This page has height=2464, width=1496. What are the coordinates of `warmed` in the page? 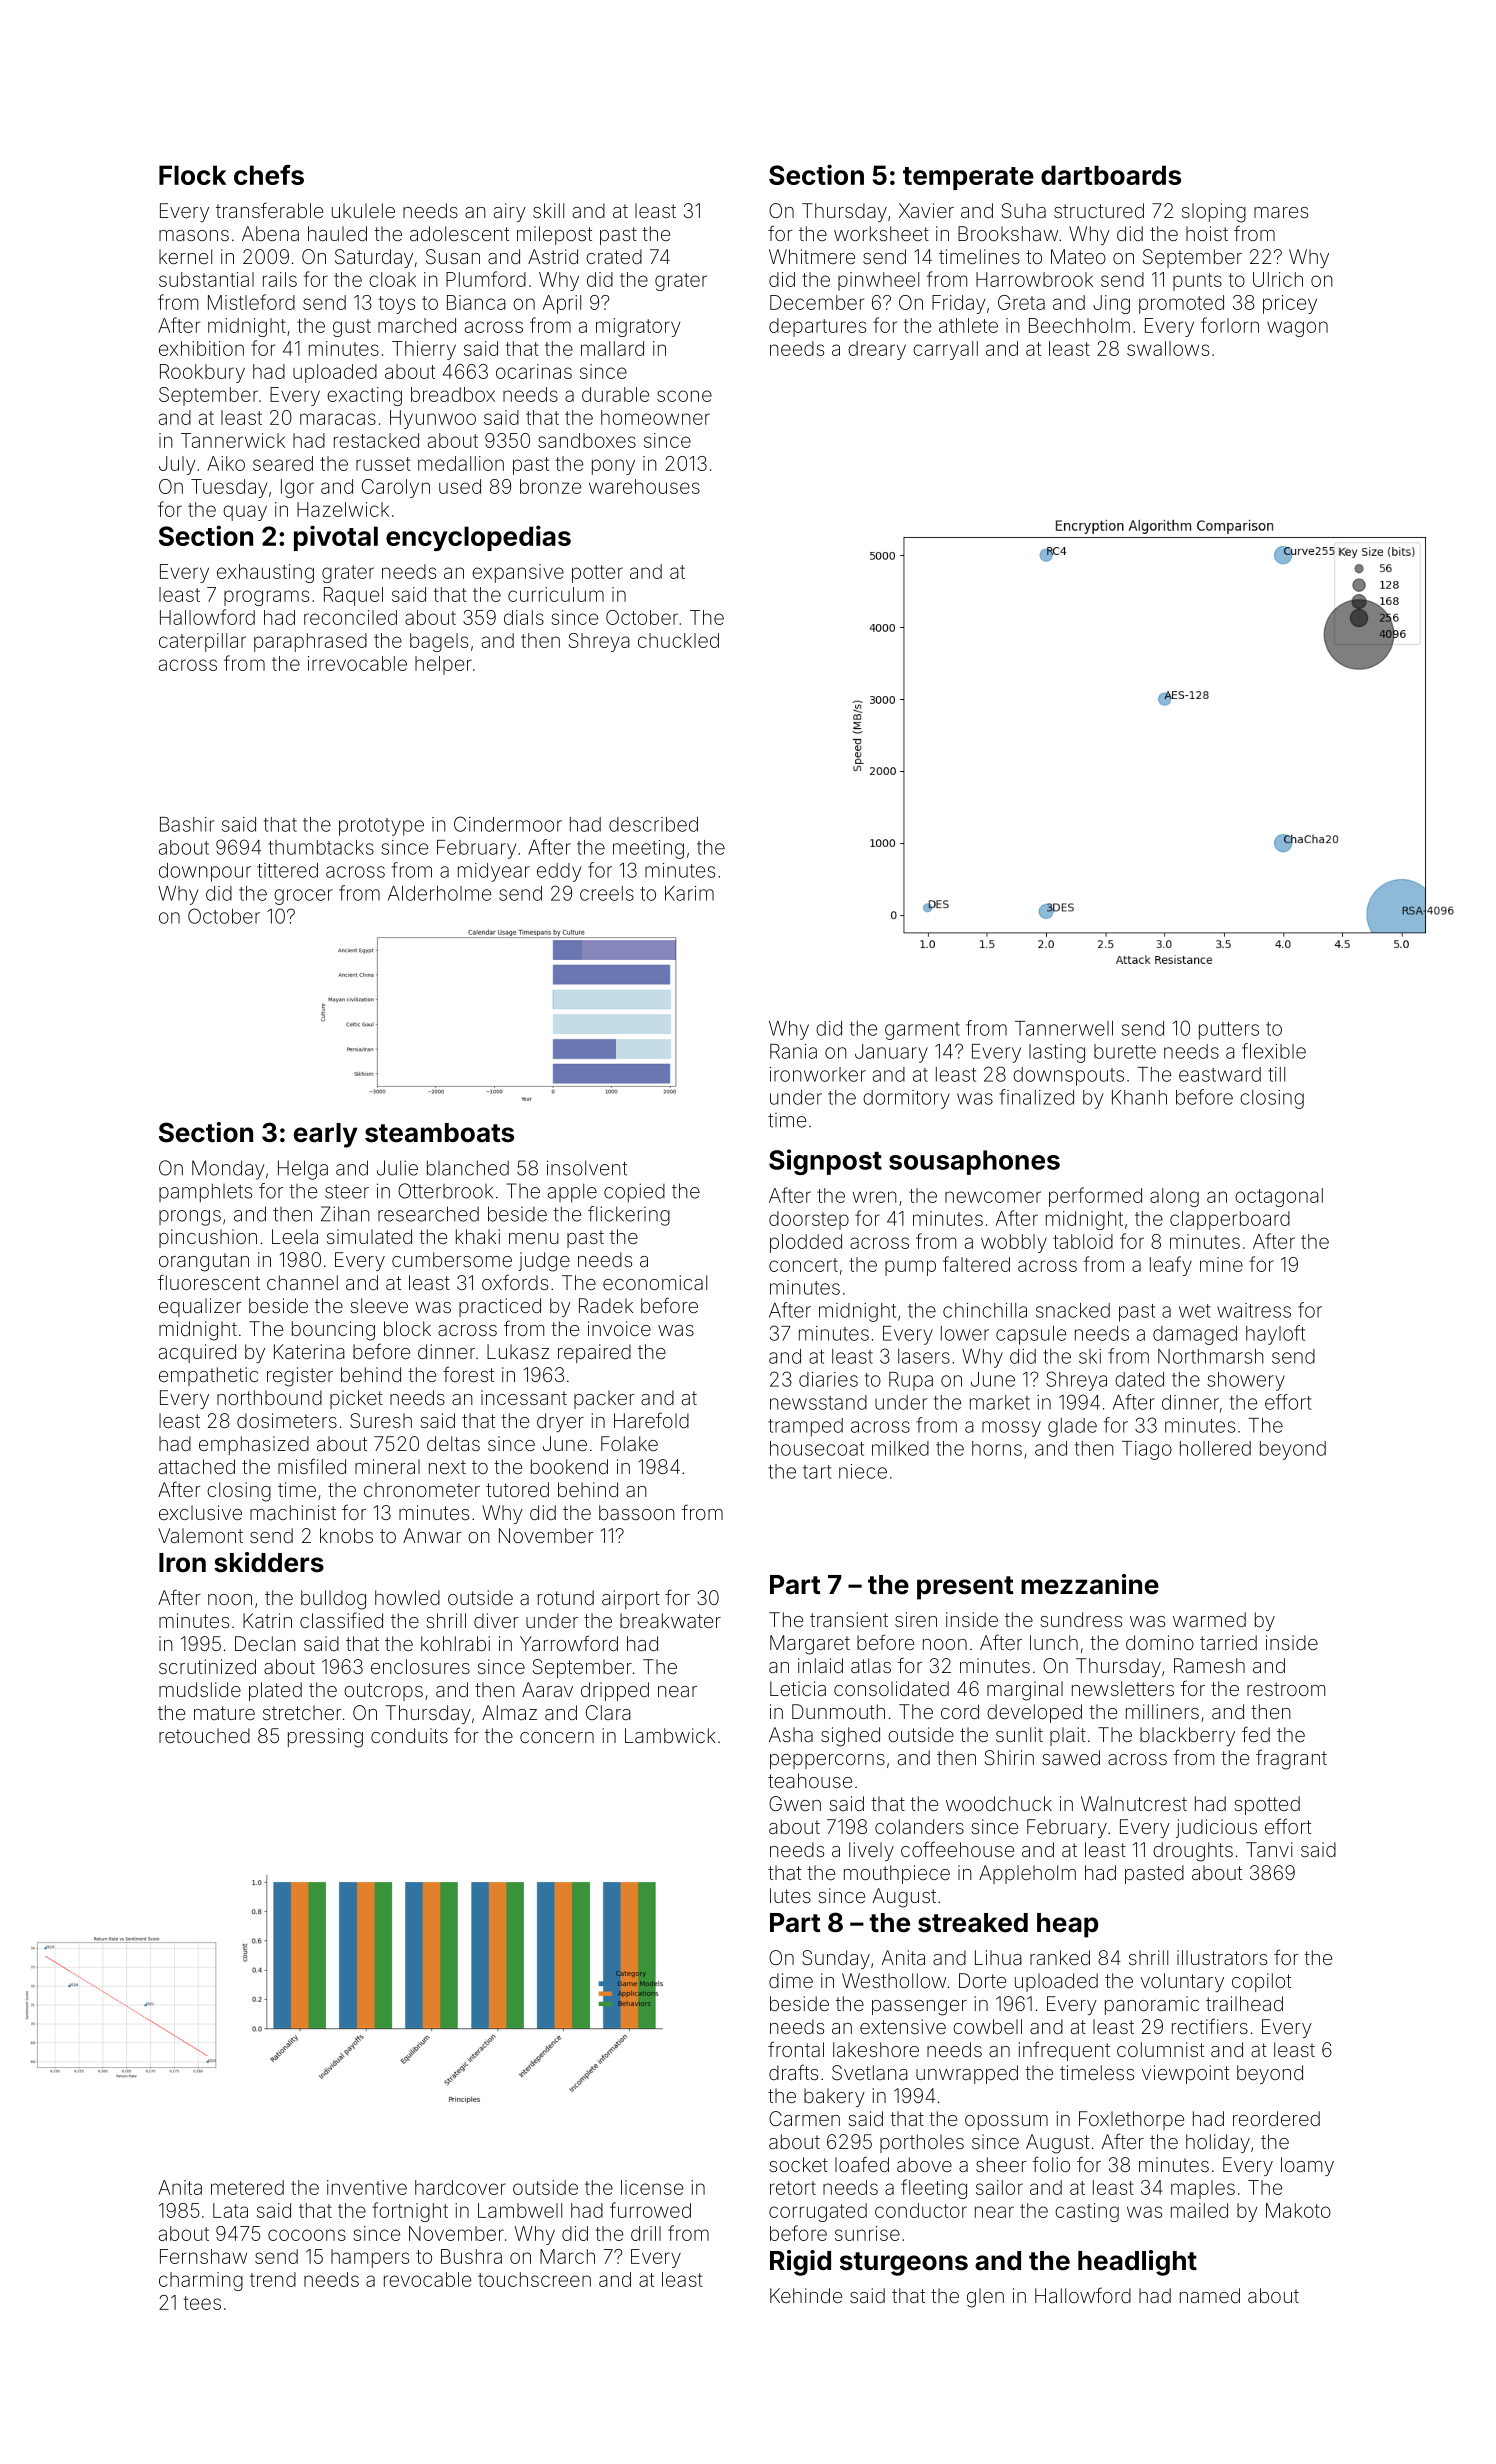 It's located at (1209, 1619).
